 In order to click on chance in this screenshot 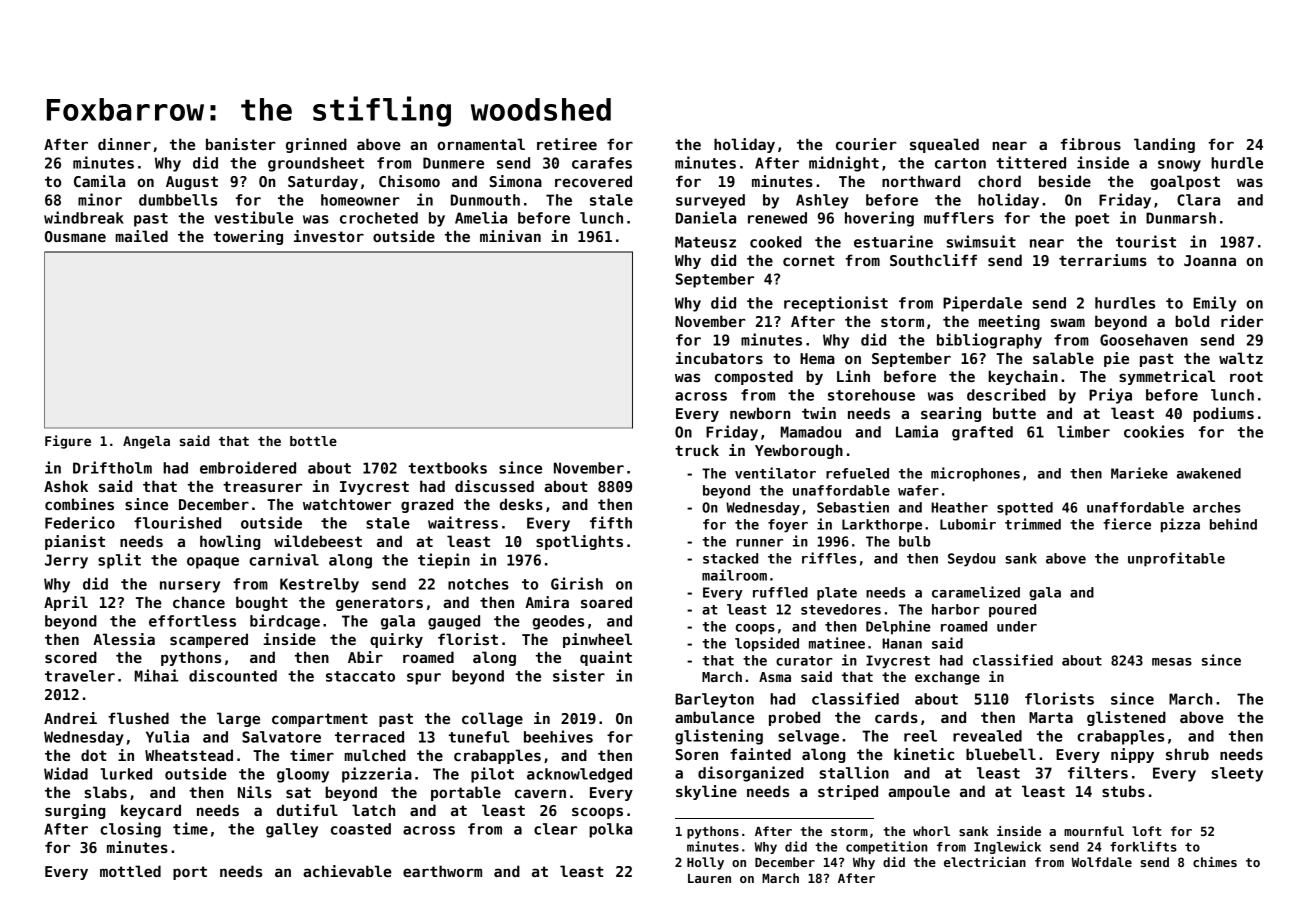, I will do `click(199, 602)`.
